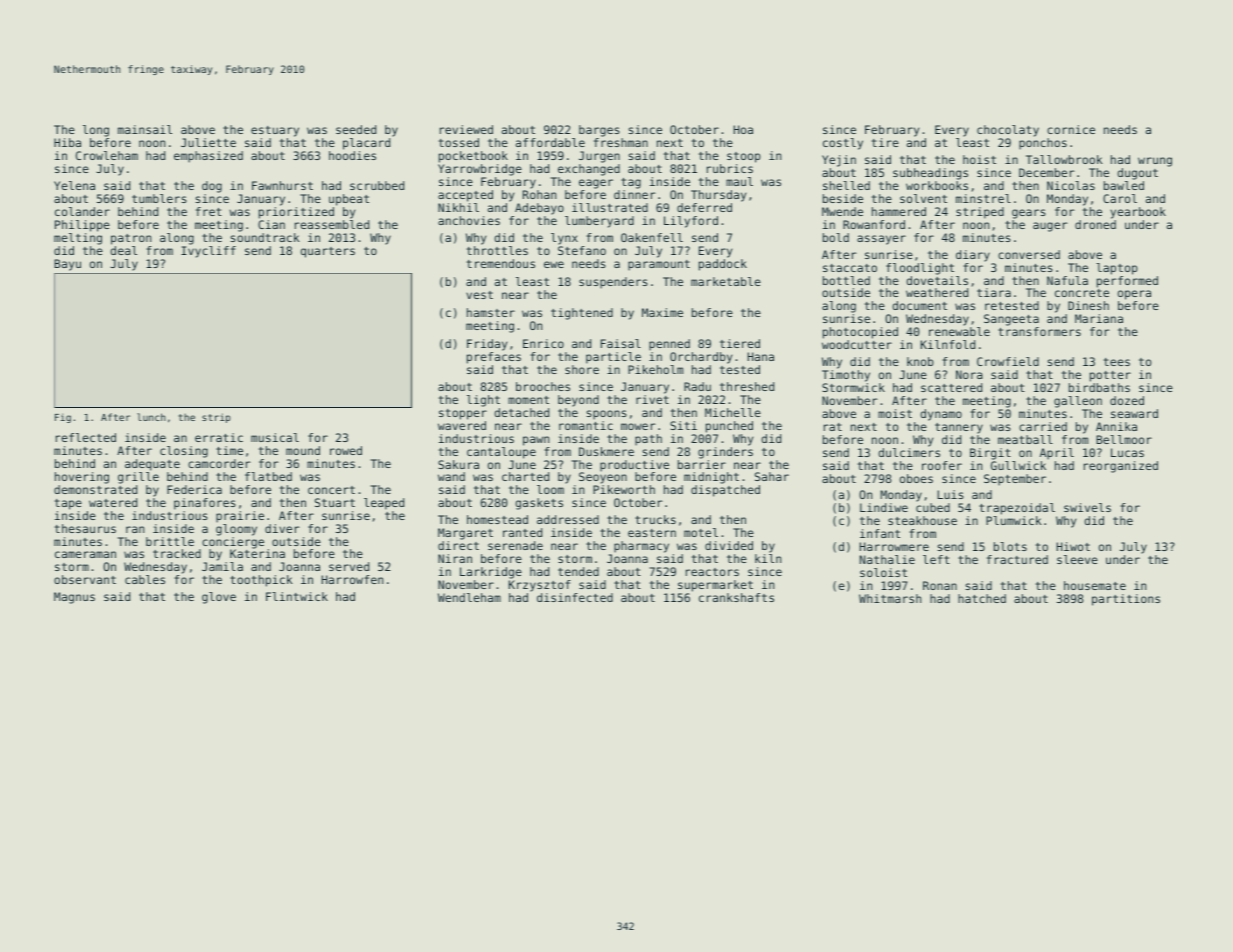 Image resolution: width=1233 pixels, height=952 pixels. What do you see at coordinates (1137, 174) in the document?
I see `dugout` at bounding box center [1137, 174].
